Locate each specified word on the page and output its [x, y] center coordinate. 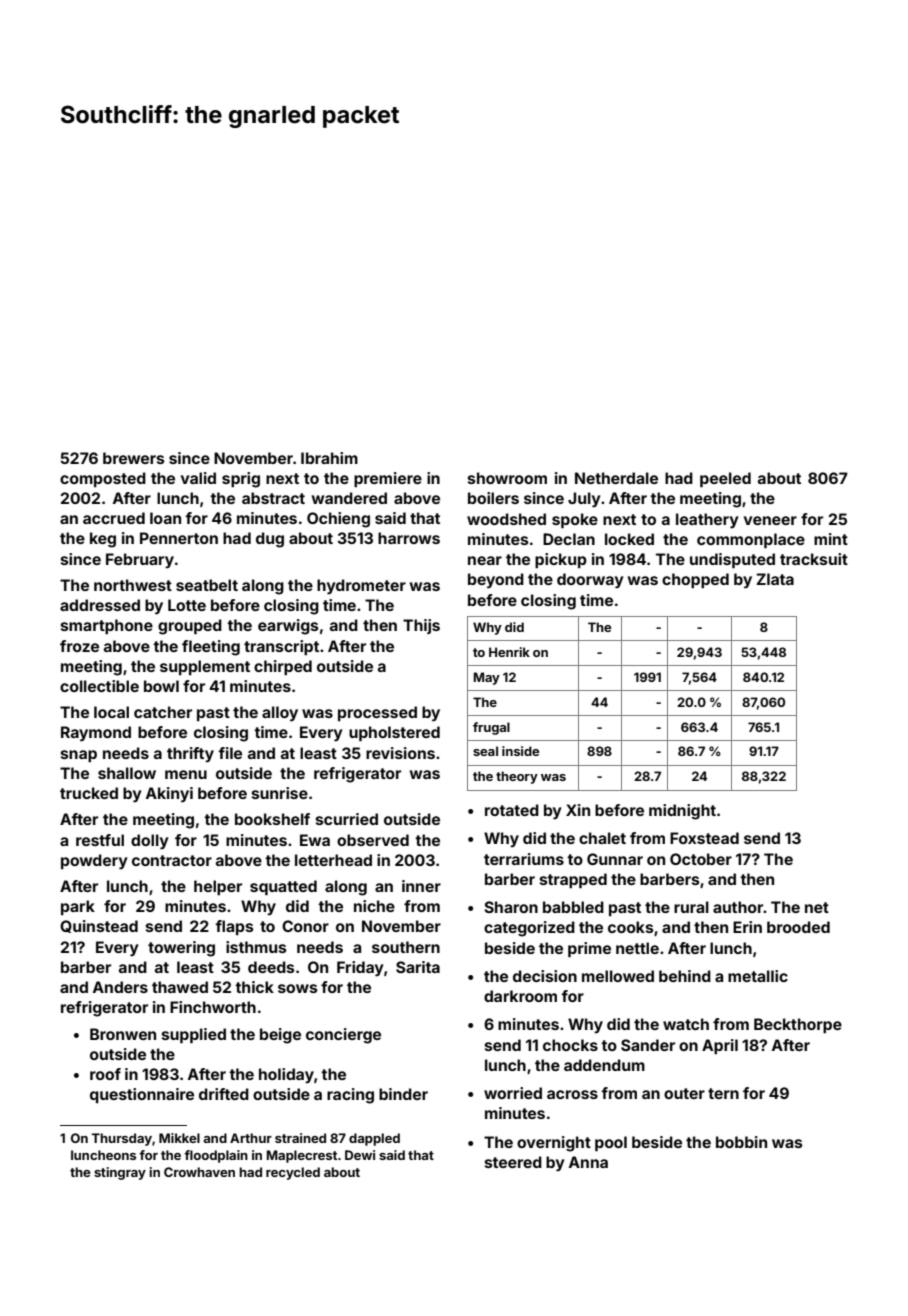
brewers [134, 458]
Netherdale [616, 478]
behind [685, 976]
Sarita [418, 967]
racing [350, 1096]
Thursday [121, 1139]
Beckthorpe [798, 1025]
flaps [234, 927]
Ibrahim [329, 458]
